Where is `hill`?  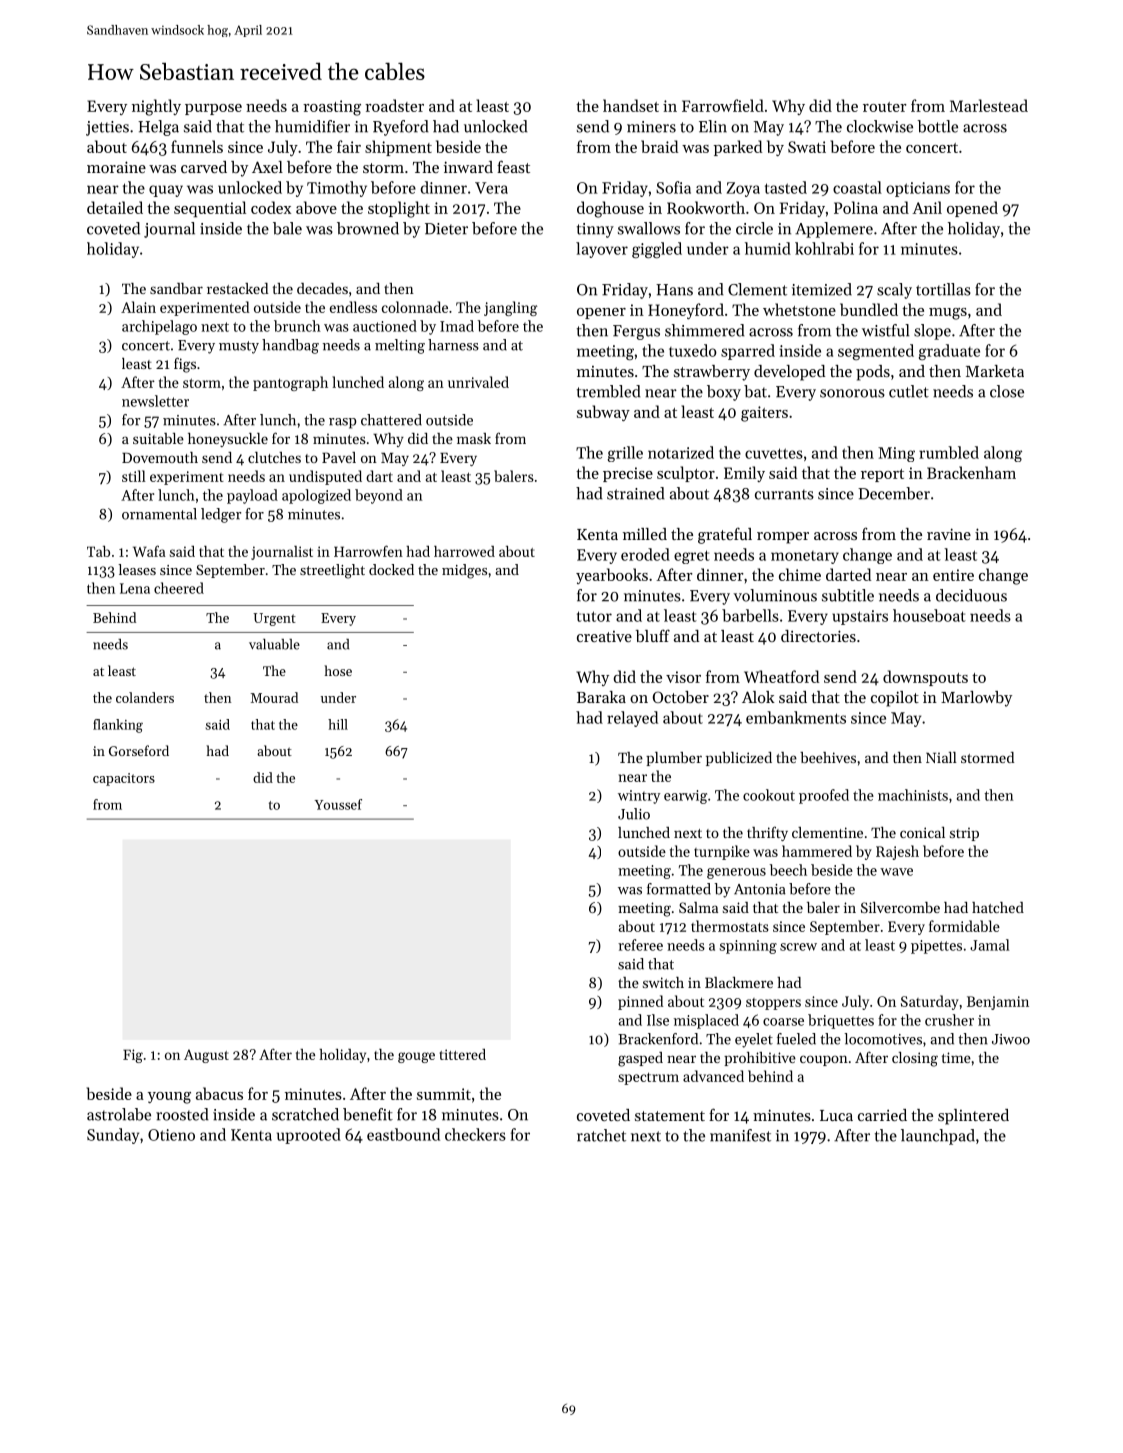
hill is located at coordinates (338, 724).
